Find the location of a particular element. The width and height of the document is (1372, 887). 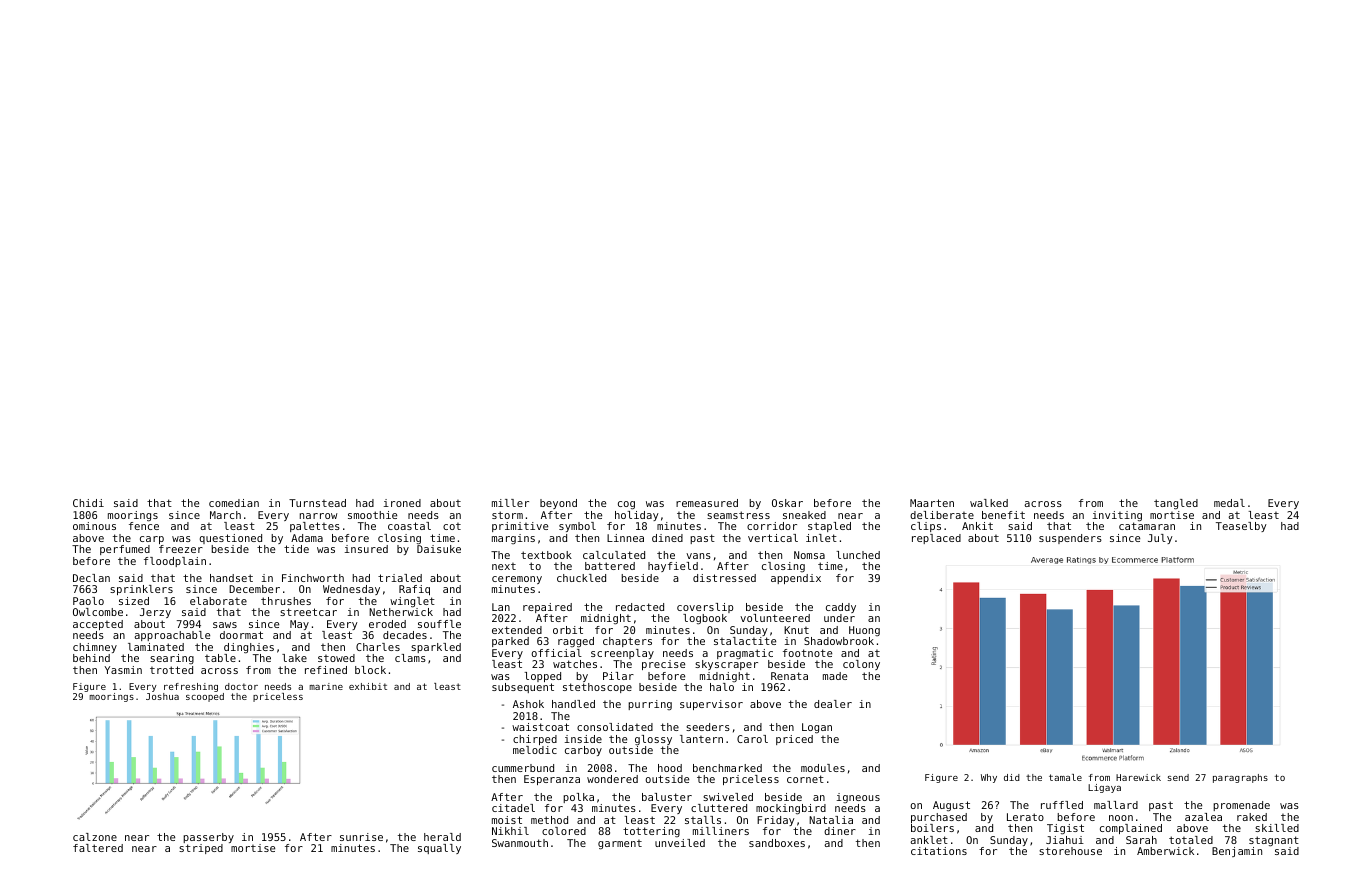

lunched is located at coordinates (858, 555).
